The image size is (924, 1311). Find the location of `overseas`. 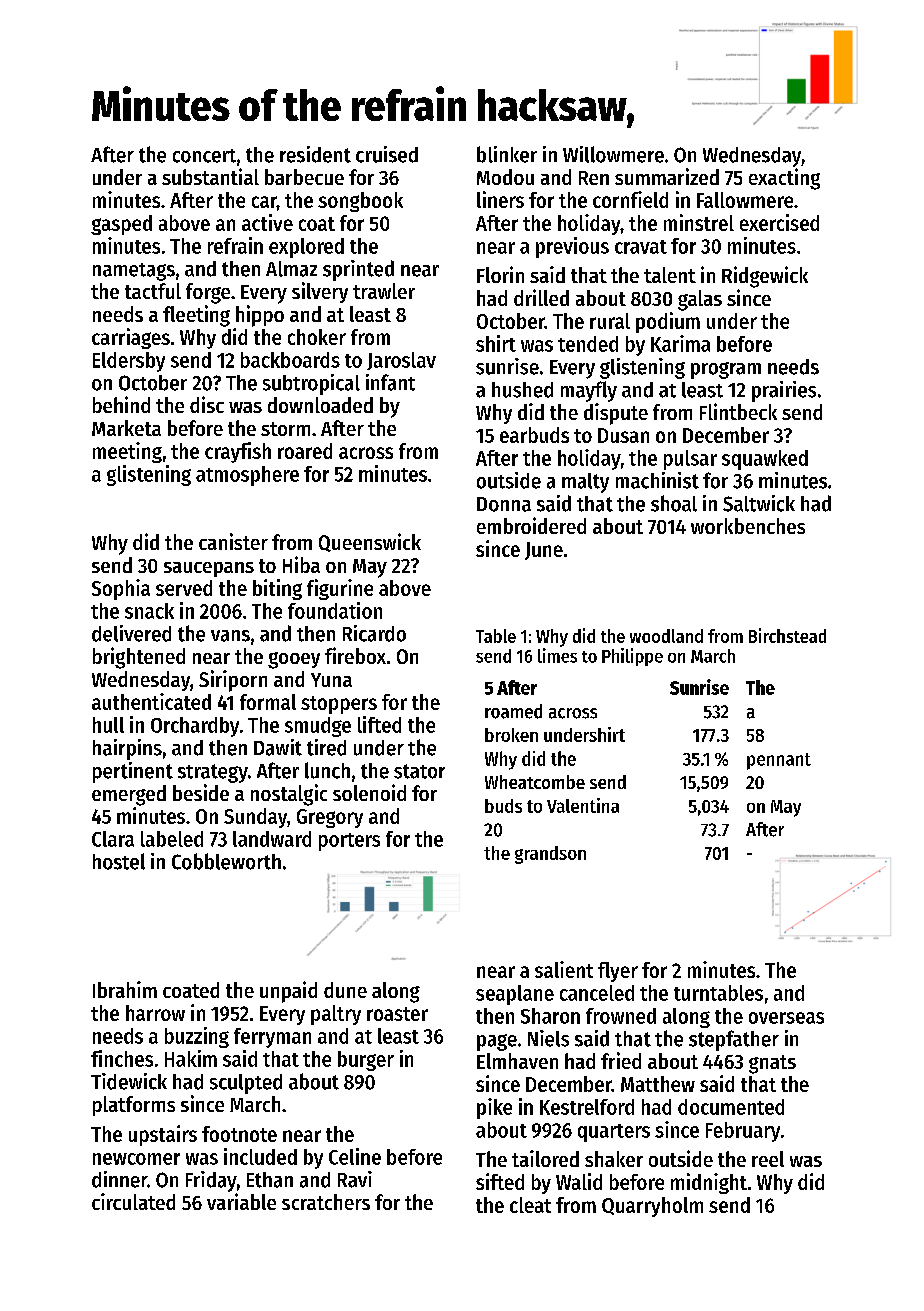

overseas is located at coordinates (786, 1018).
